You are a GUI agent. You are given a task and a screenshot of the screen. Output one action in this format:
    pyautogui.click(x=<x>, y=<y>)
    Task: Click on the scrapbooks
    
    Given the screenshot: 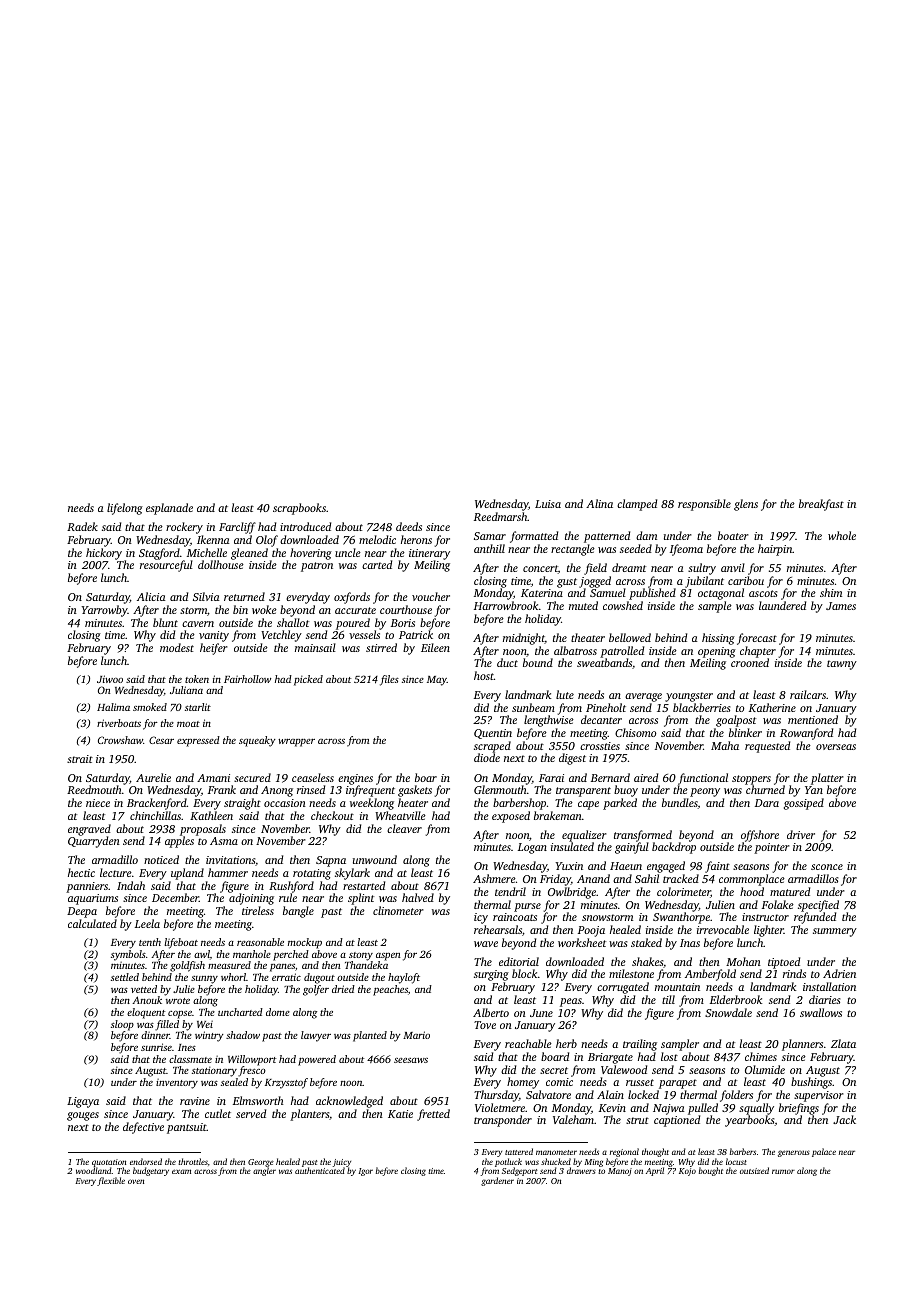 What is the action you would take?
    pyautogui.click(x=299, y=509)
